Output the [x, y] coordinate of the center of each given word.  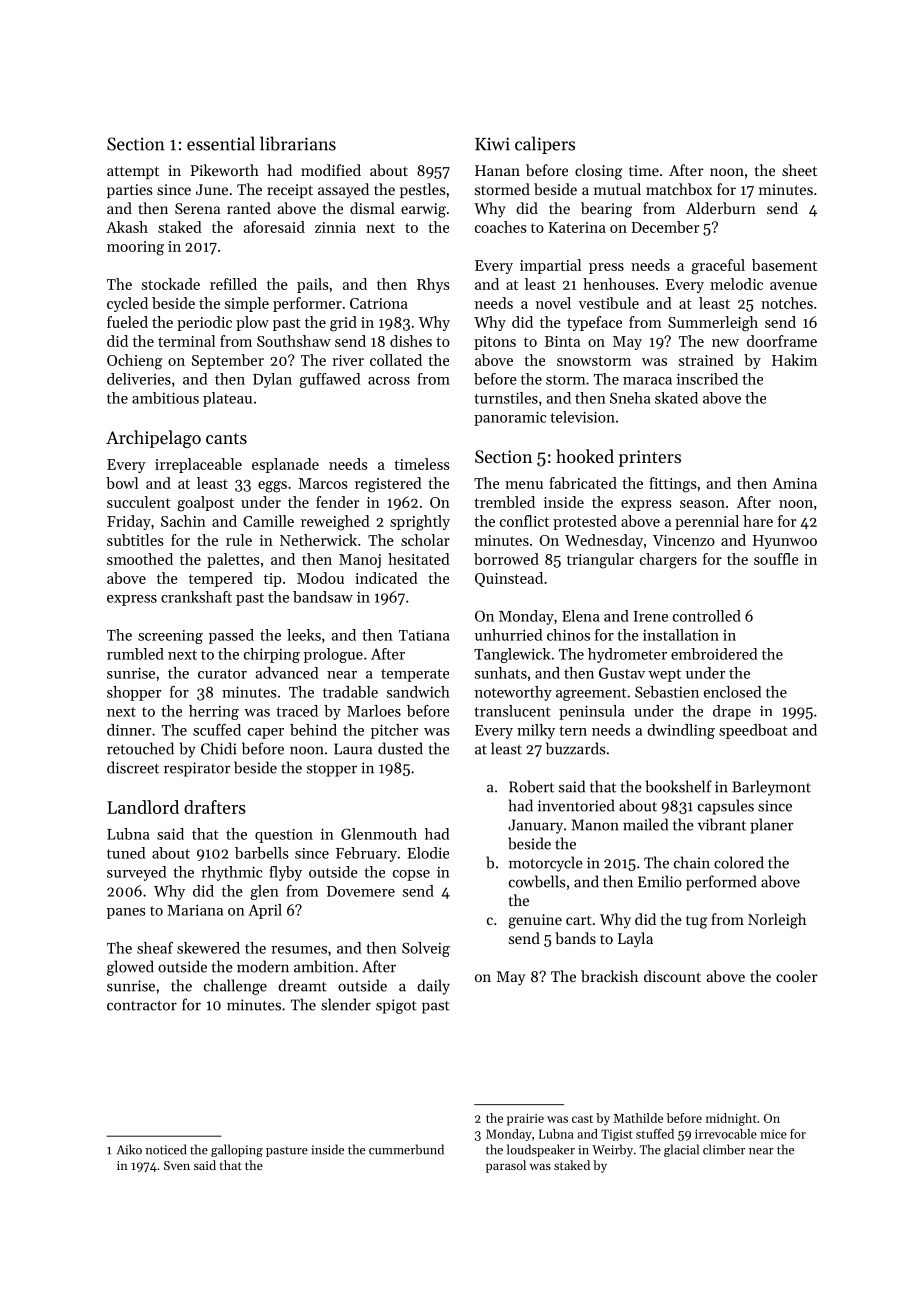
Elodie [428, 853]
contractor [142, 1006]
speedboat [753, 731]
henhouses [619, 284]
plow [252, 323]
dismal [372, 208]
